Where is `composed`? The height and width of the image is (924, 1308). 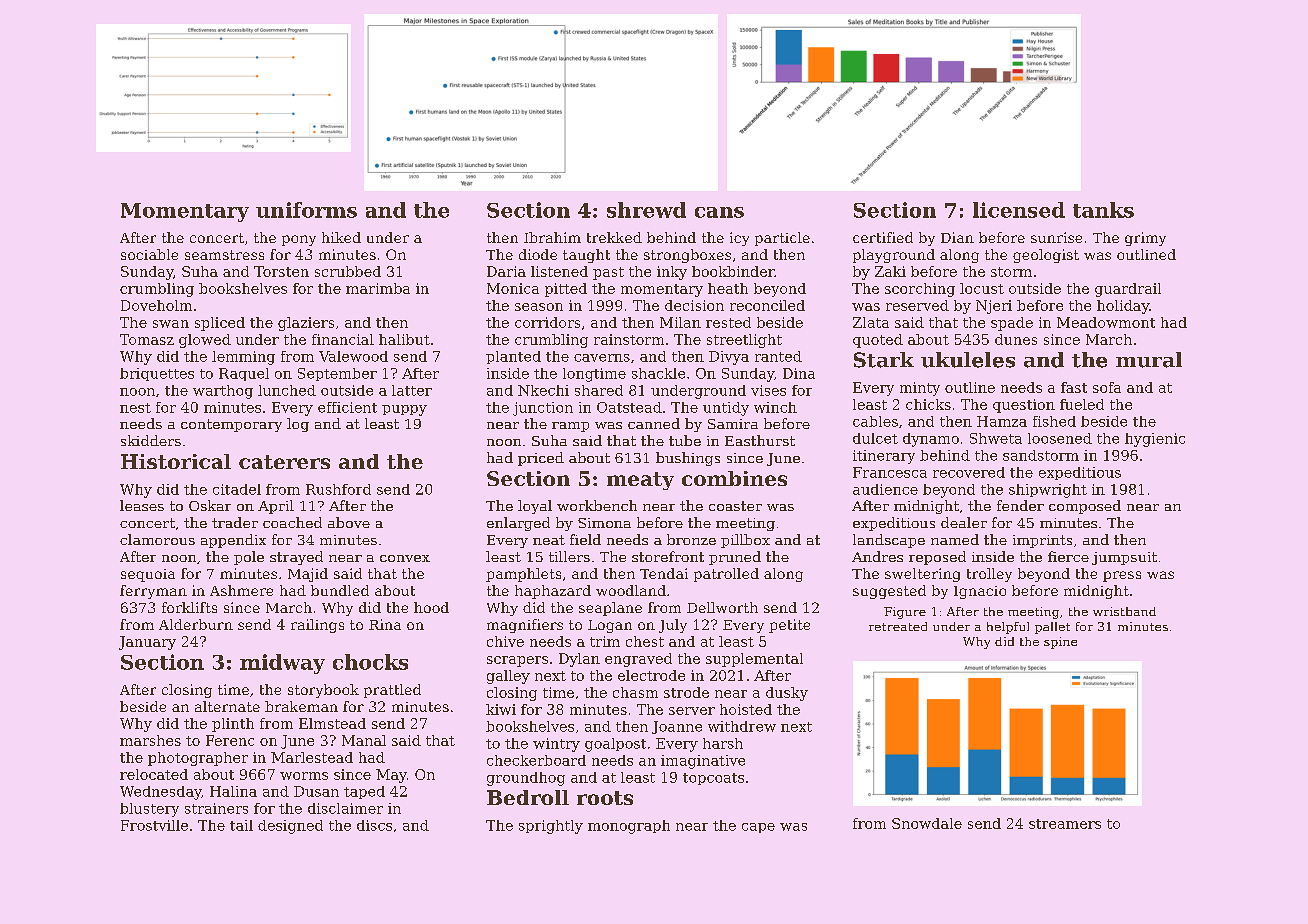
composed is located at coordinates (1085, 507).
